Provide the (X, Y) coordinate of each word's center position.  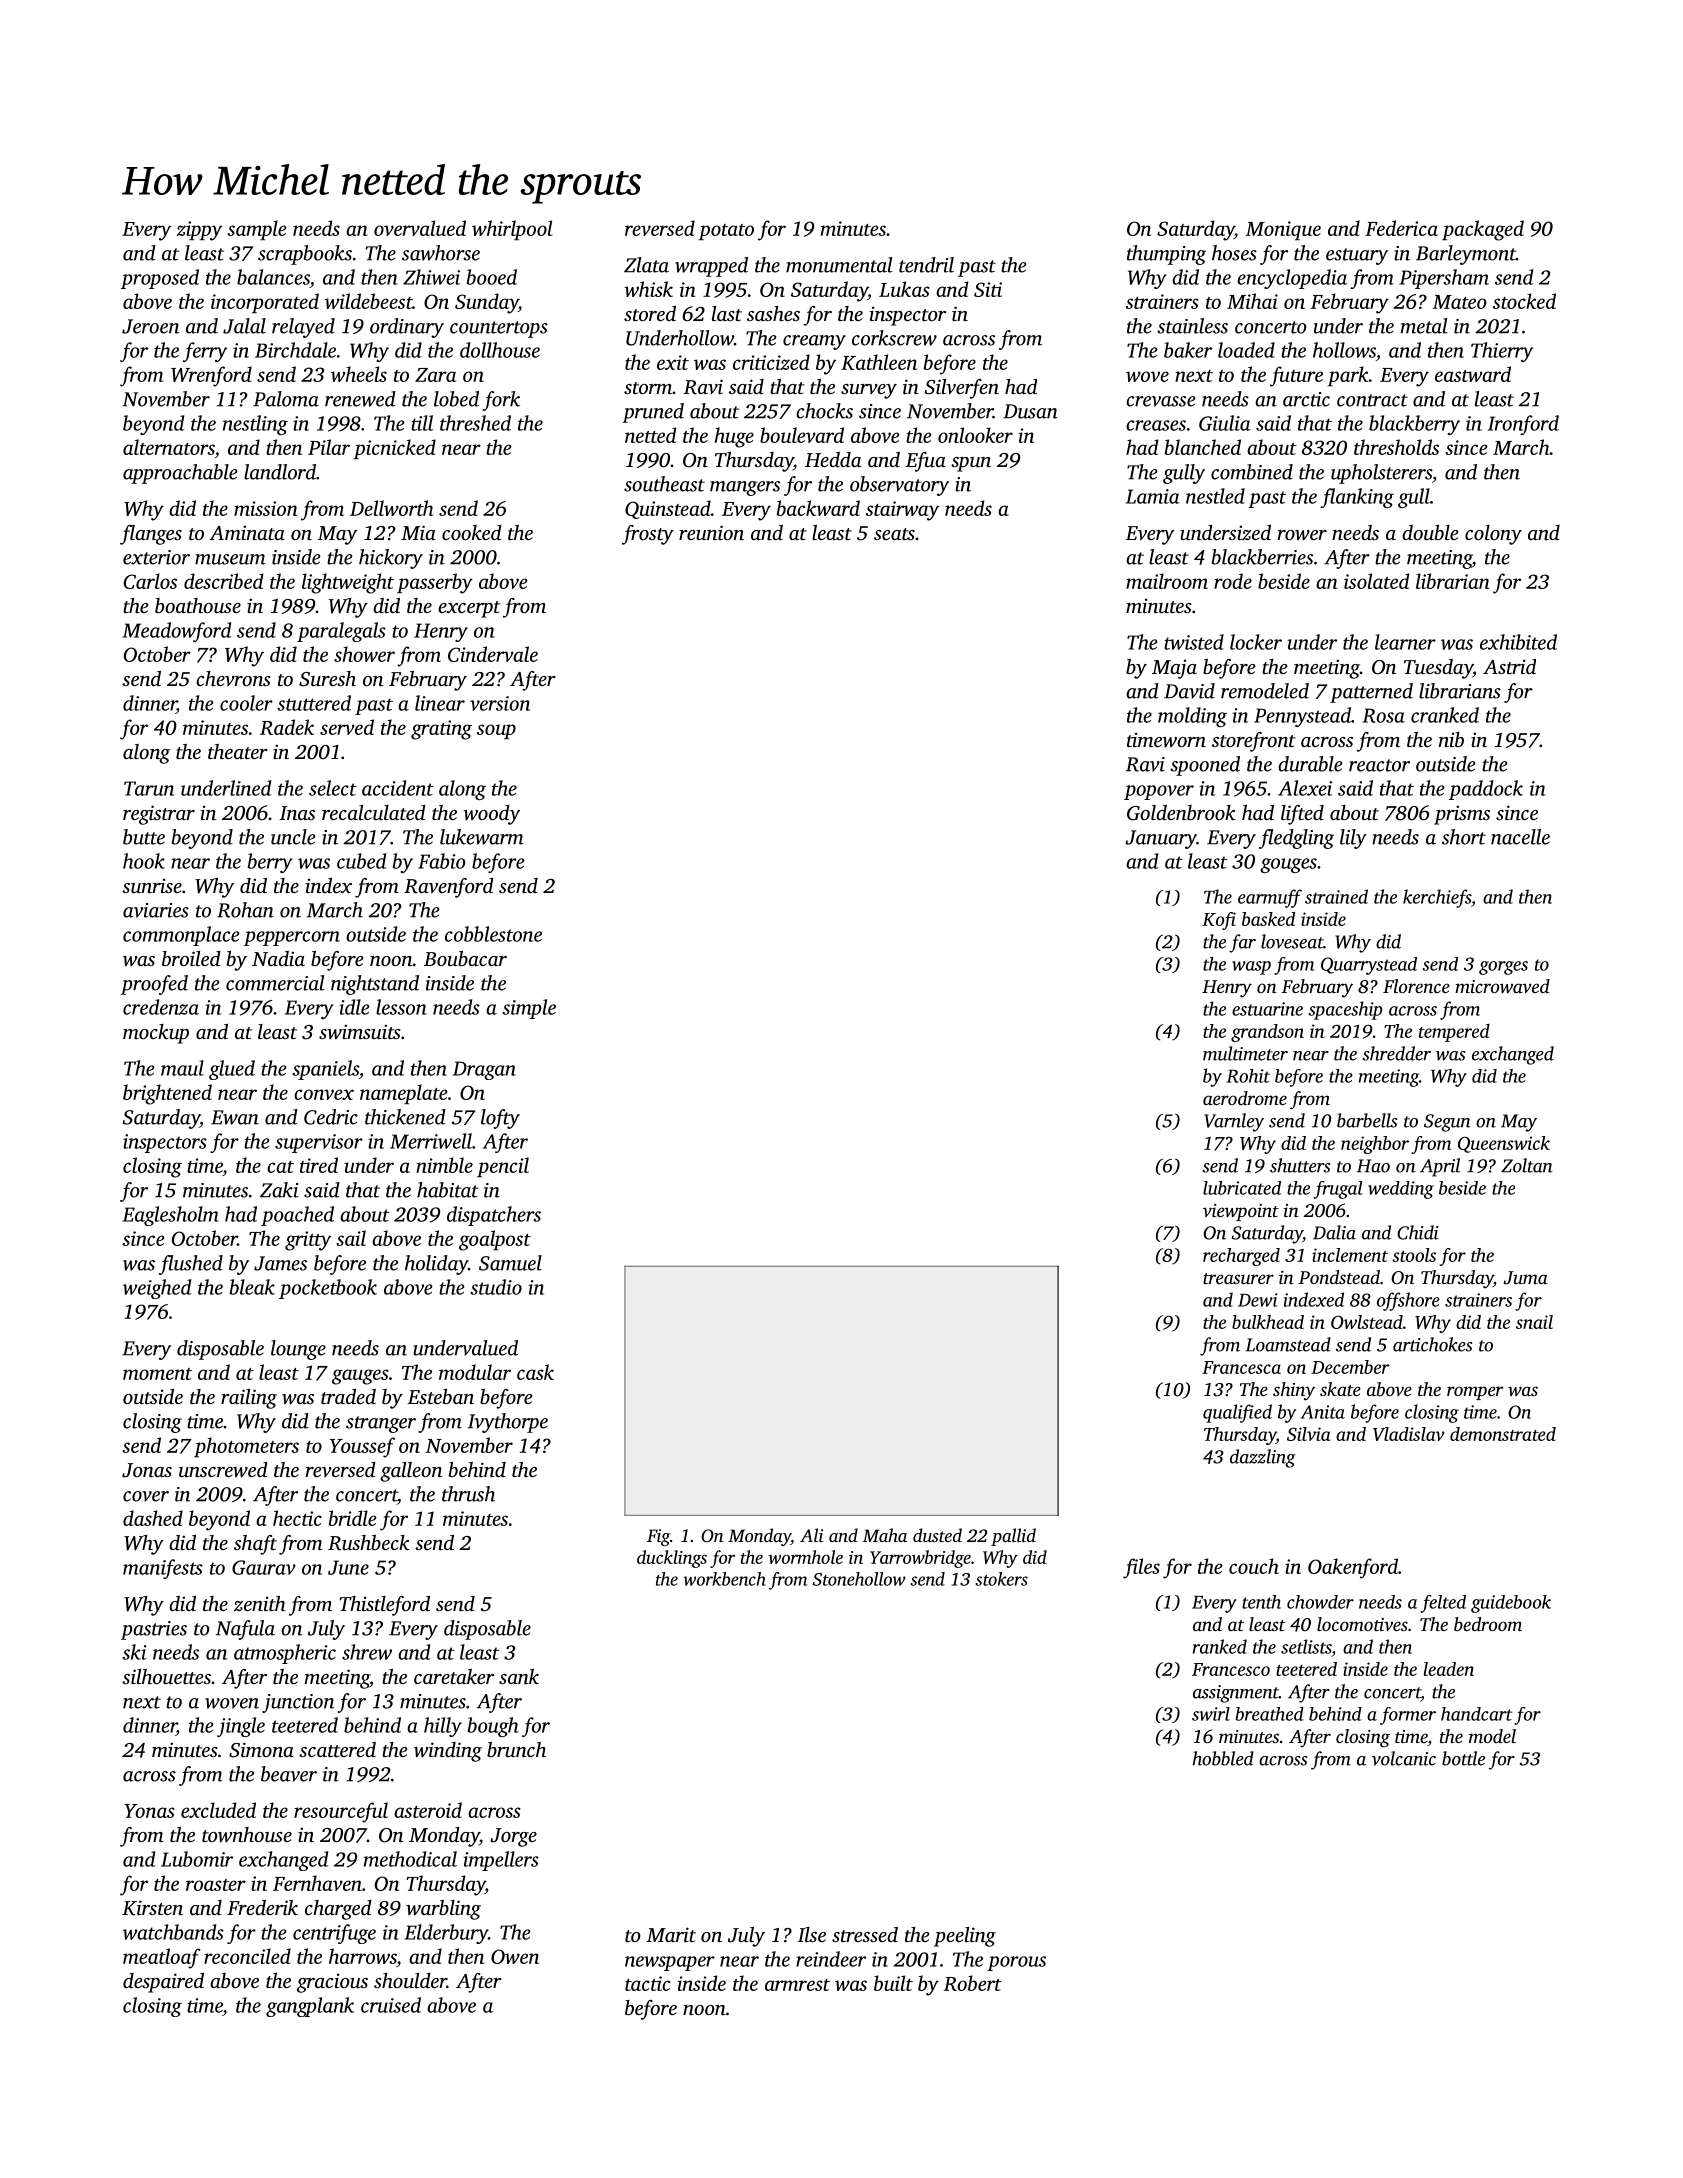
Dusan (1030, 411)
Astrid (1509, 666)
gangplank (310, 2007)
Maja (1174, 669)
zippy (199, 231)
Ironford (1523, 425)
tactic (647, 1983)
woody (492, 815)
